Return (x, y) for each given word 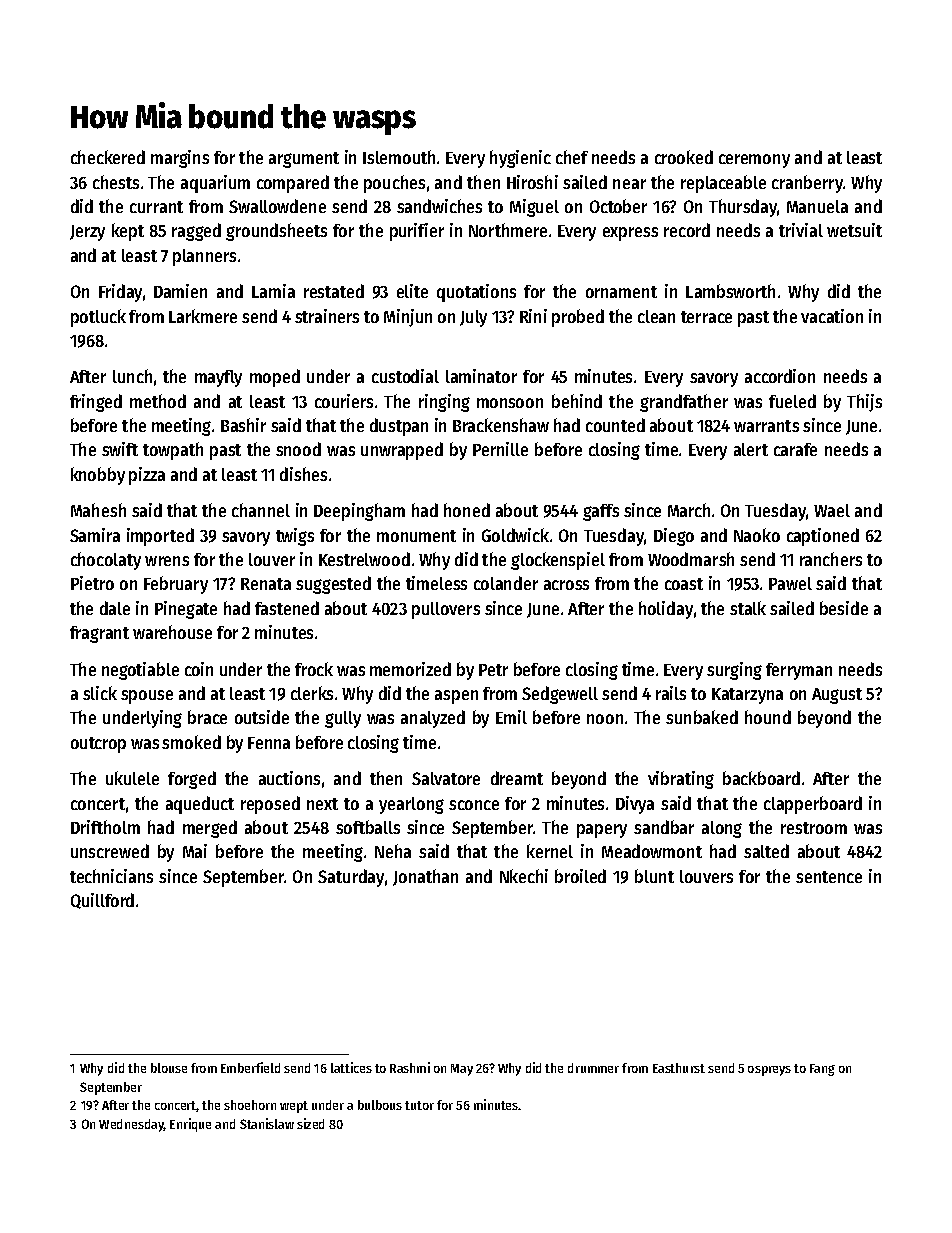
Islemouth (399, 157)
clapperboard (813, 805)
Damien (180, 291)
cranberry (807, 184)
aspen (456, 697)
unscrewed (110, 851)
